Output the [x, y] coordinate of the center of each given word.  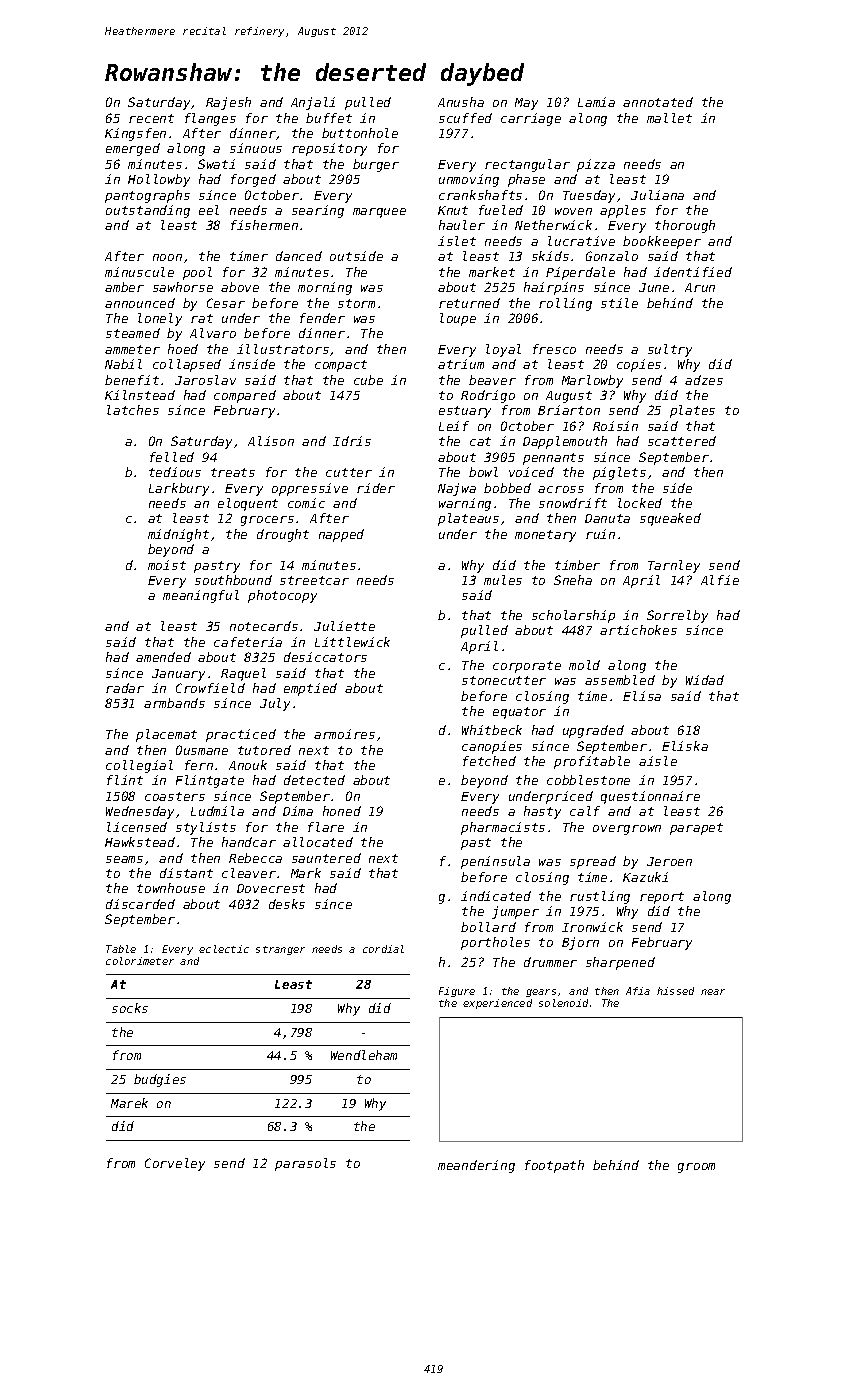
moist [167, 565]
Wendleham [364, 1055]
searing [318, 211]
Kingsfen [135, 134]
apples [623, 211]
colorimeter [140, 961]
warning [465, 504]
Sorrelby [677, 616]
